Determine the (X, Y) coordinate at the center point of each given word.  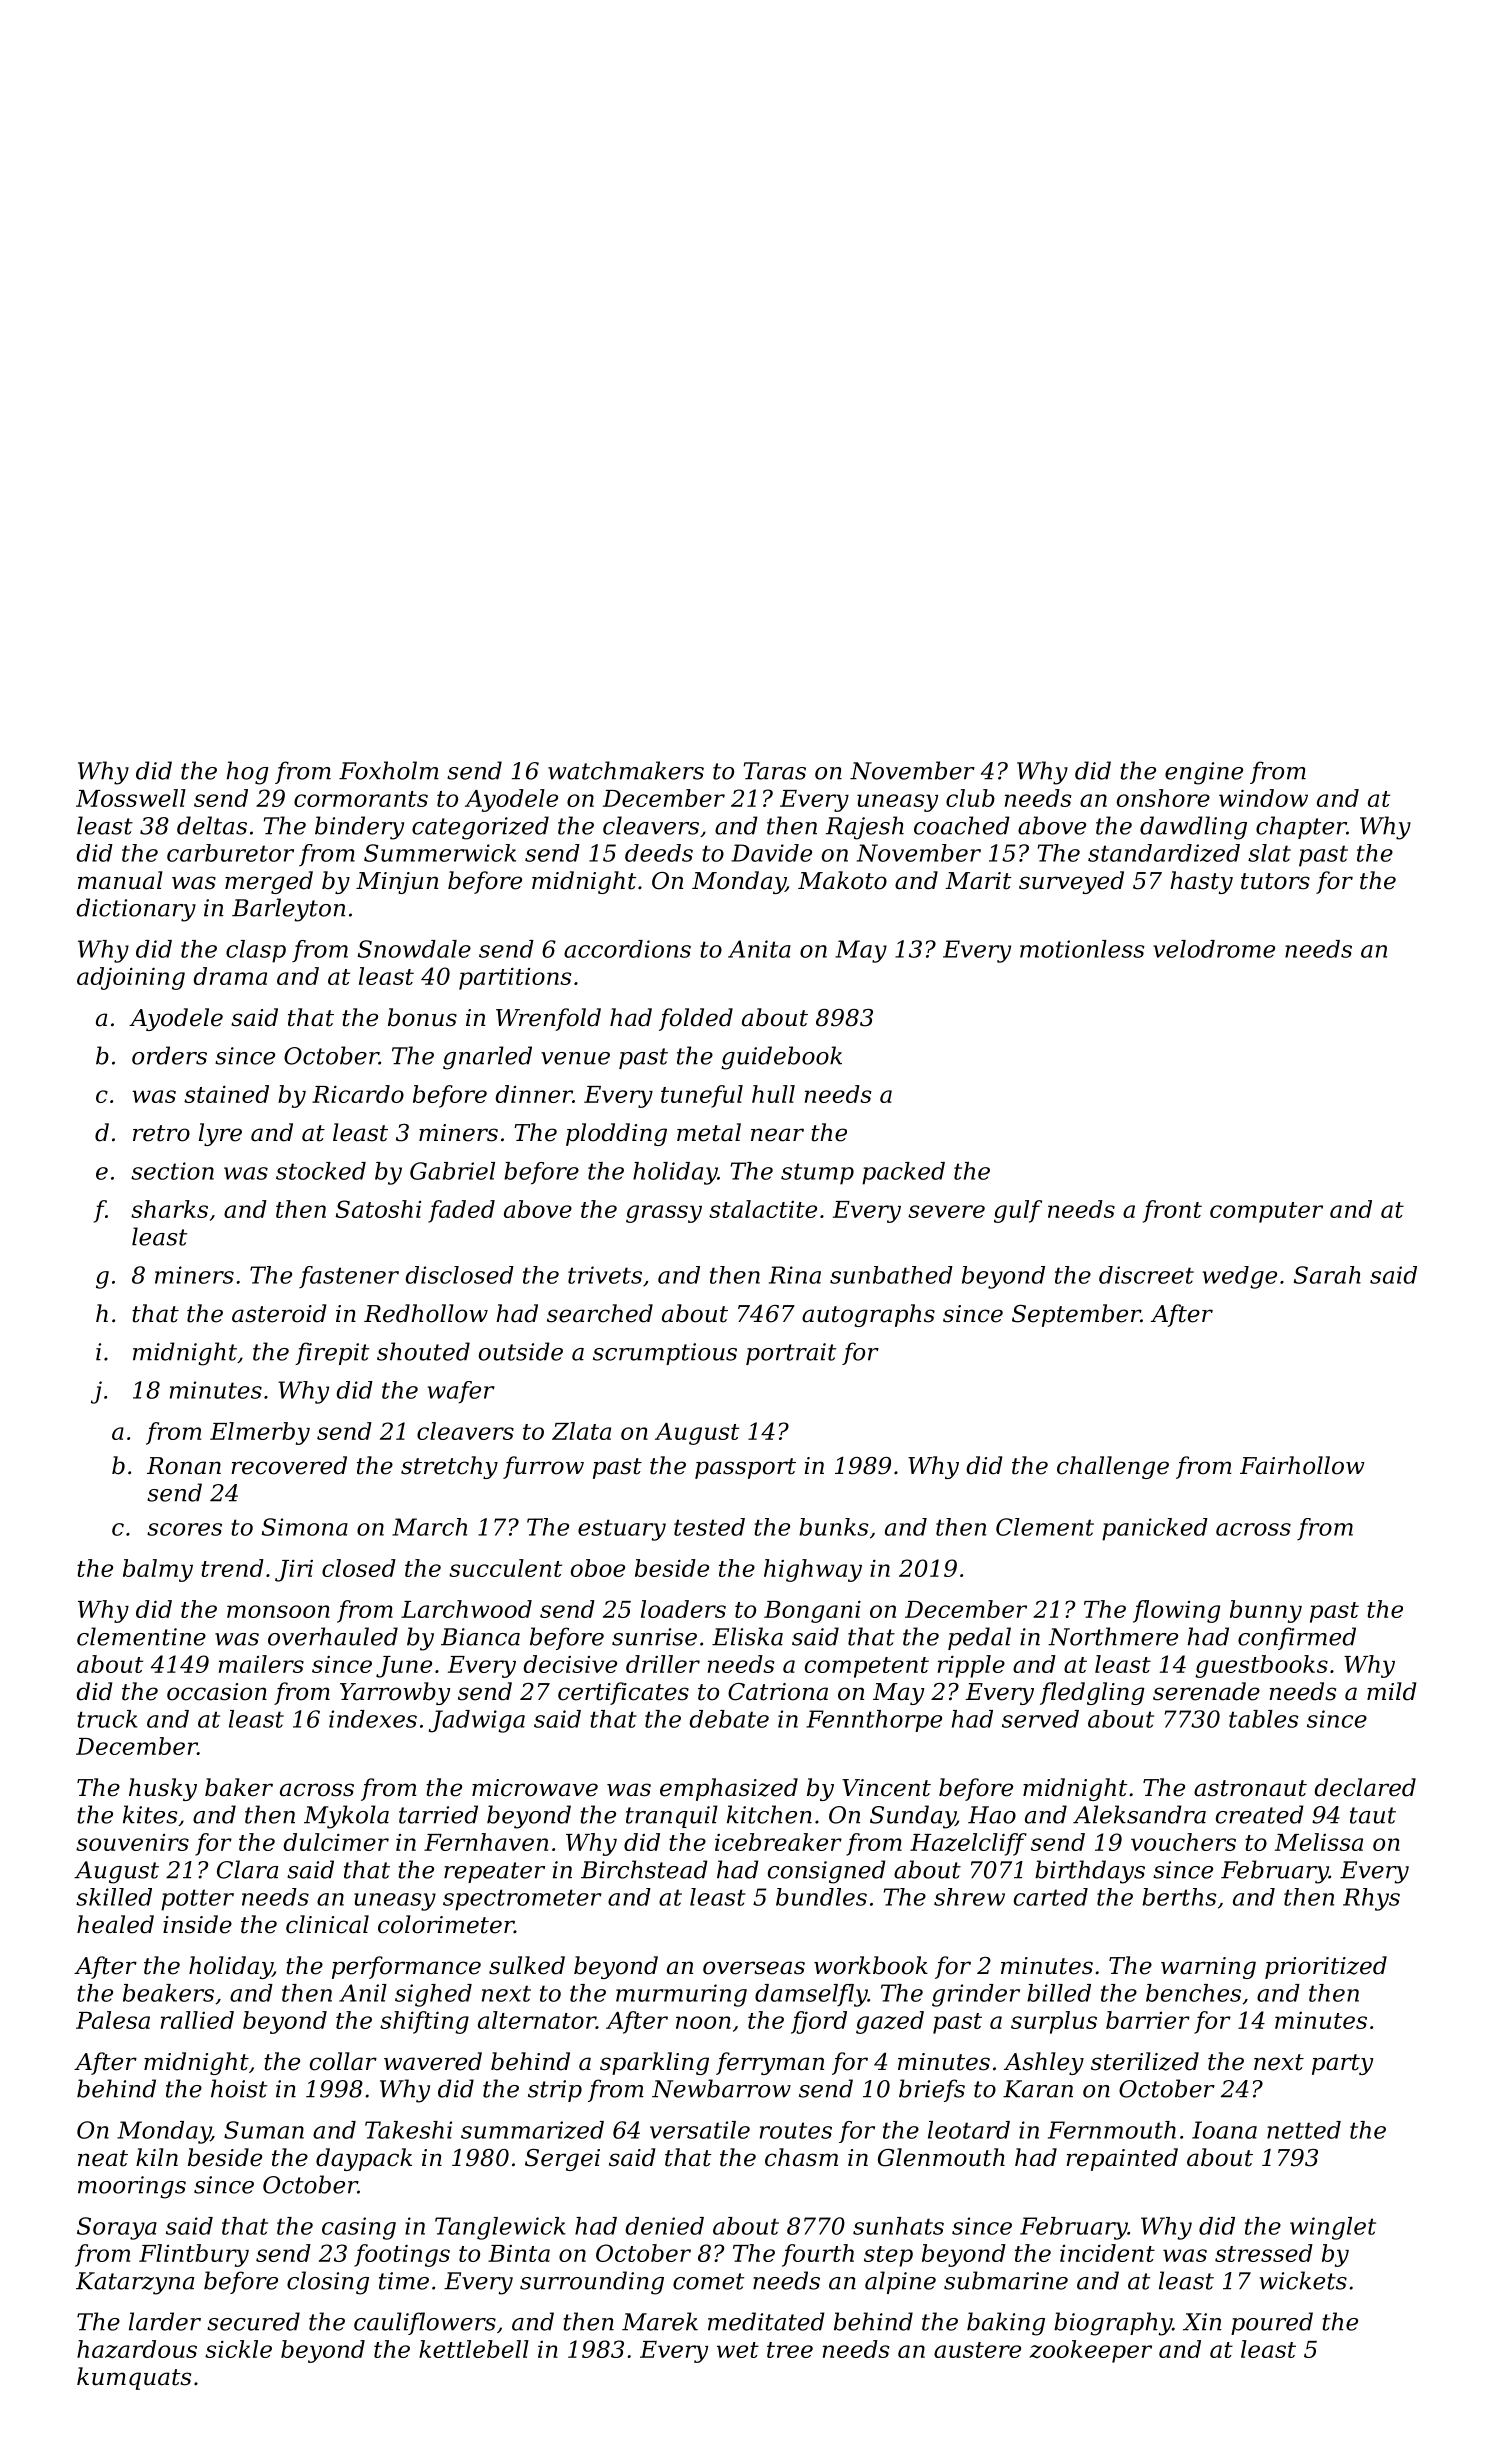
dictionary (136, 910)
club (970, 798)
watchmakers (626, 770)
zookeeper (1090, 2351)
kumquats (134, 2378)
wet (738, 2350)
